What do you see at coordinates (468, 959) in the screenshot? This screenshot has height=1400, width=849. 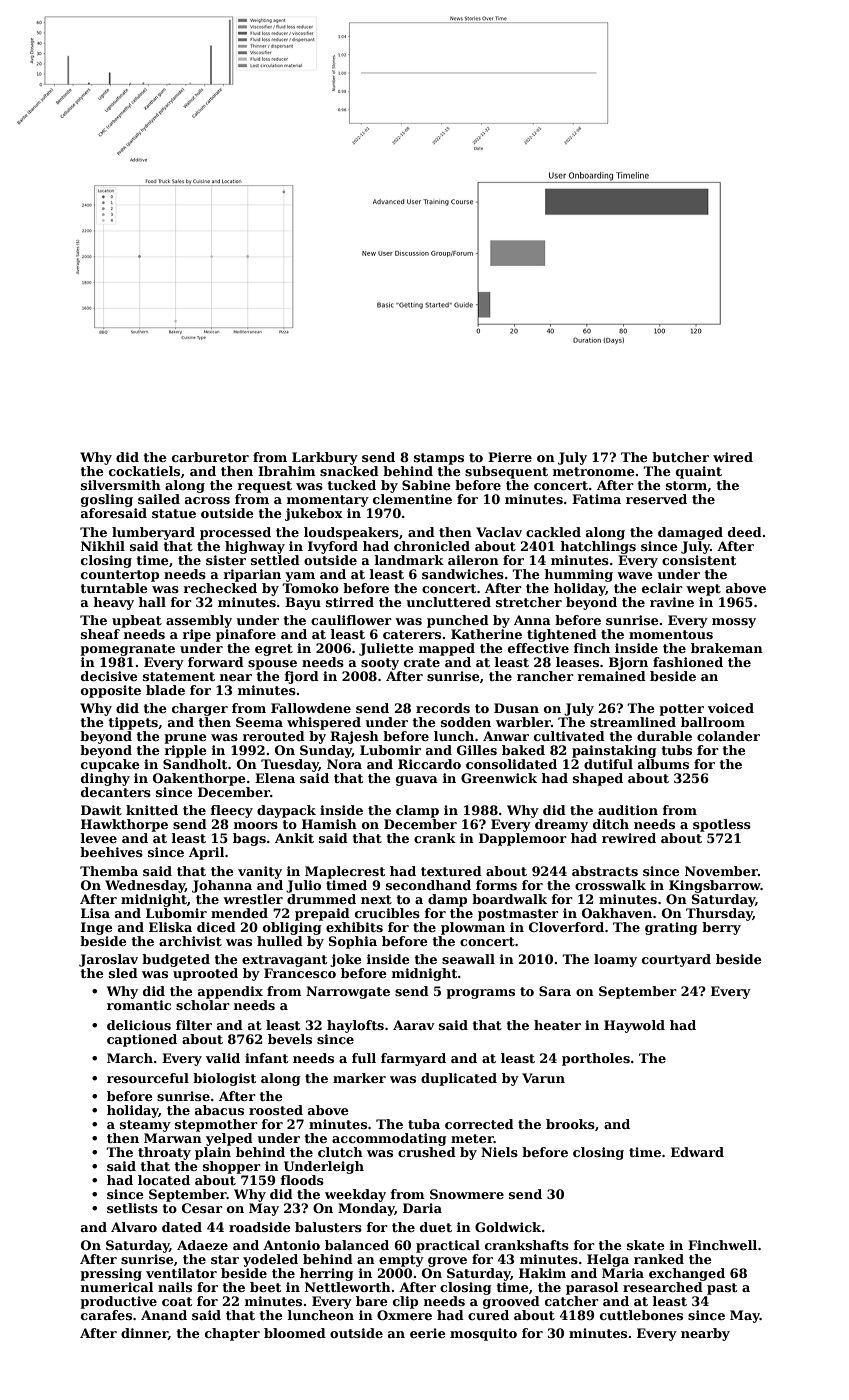 I see `seawall` at bounding box center [468, 959].
